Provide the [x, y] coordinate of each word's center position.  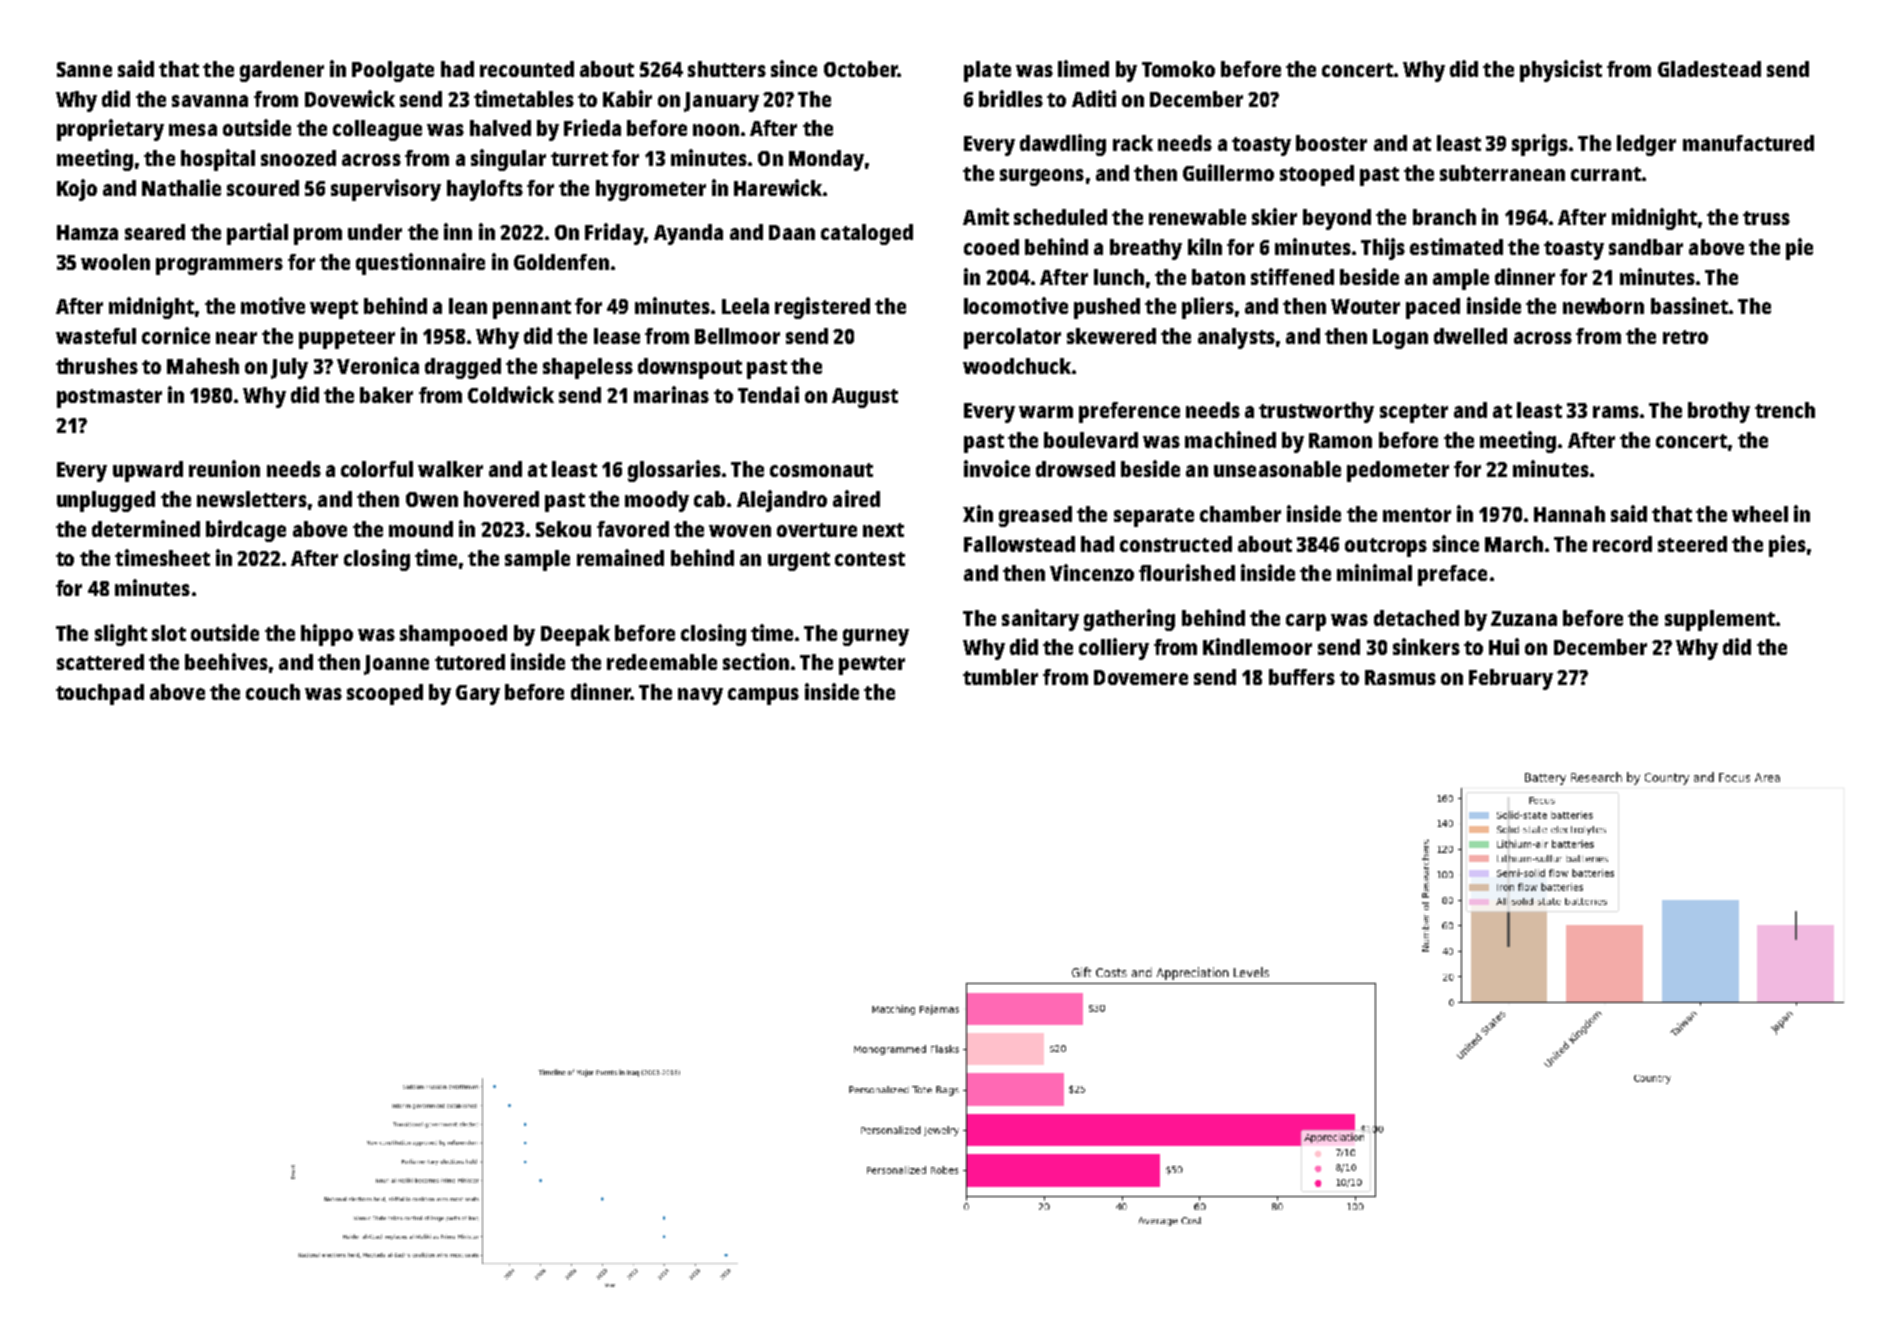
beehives [226, 661]
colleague [377, 130]
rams [1616, 412]
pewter [872, 665]
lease [617, 336]
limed [1083, 68]
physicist [1561, 71]
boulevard [1091, 440]
